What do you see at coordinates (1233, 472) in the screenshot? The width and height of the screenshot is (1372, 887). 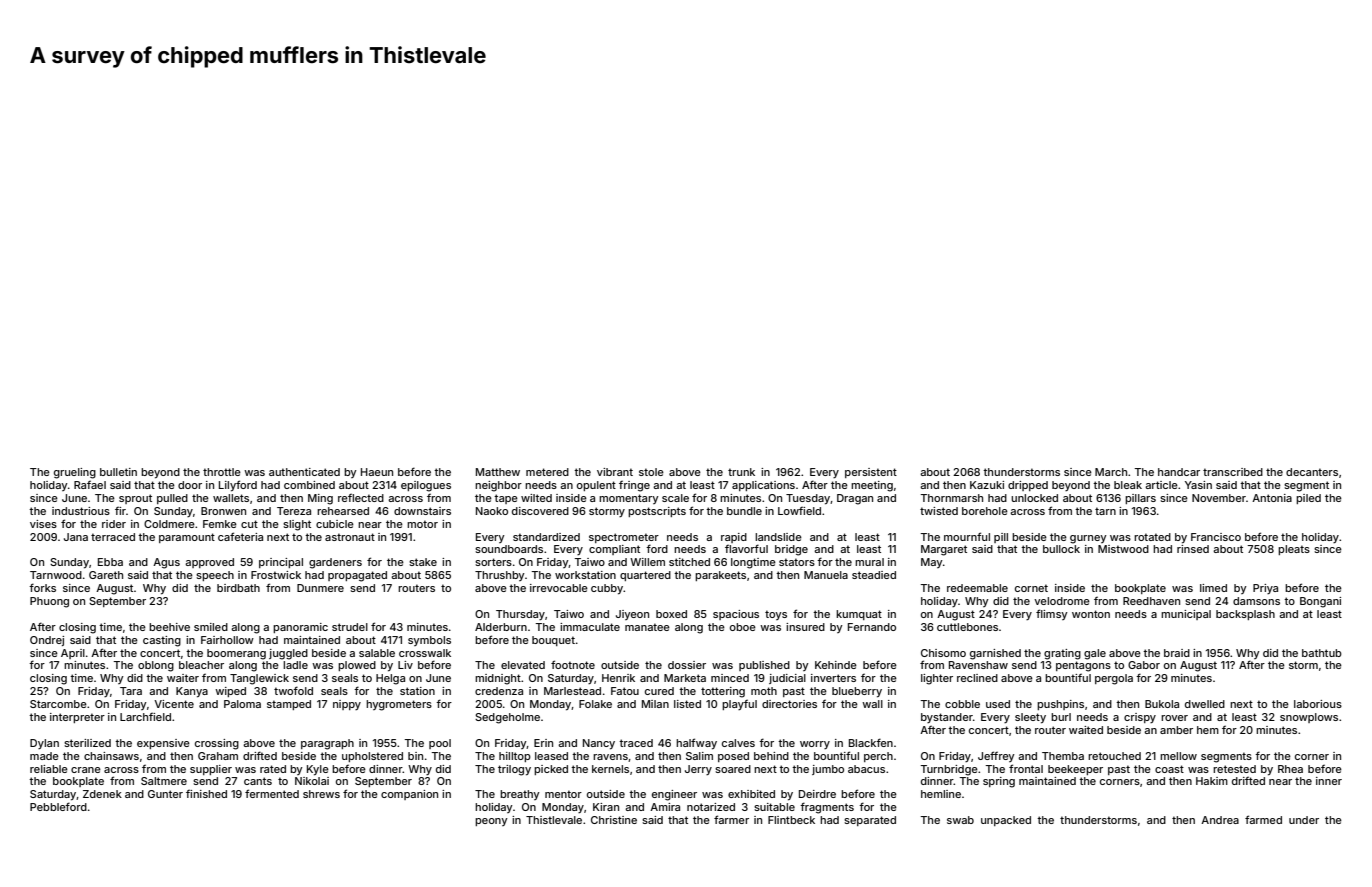 I see `transcribed` at bounding box center [1233, 472].
